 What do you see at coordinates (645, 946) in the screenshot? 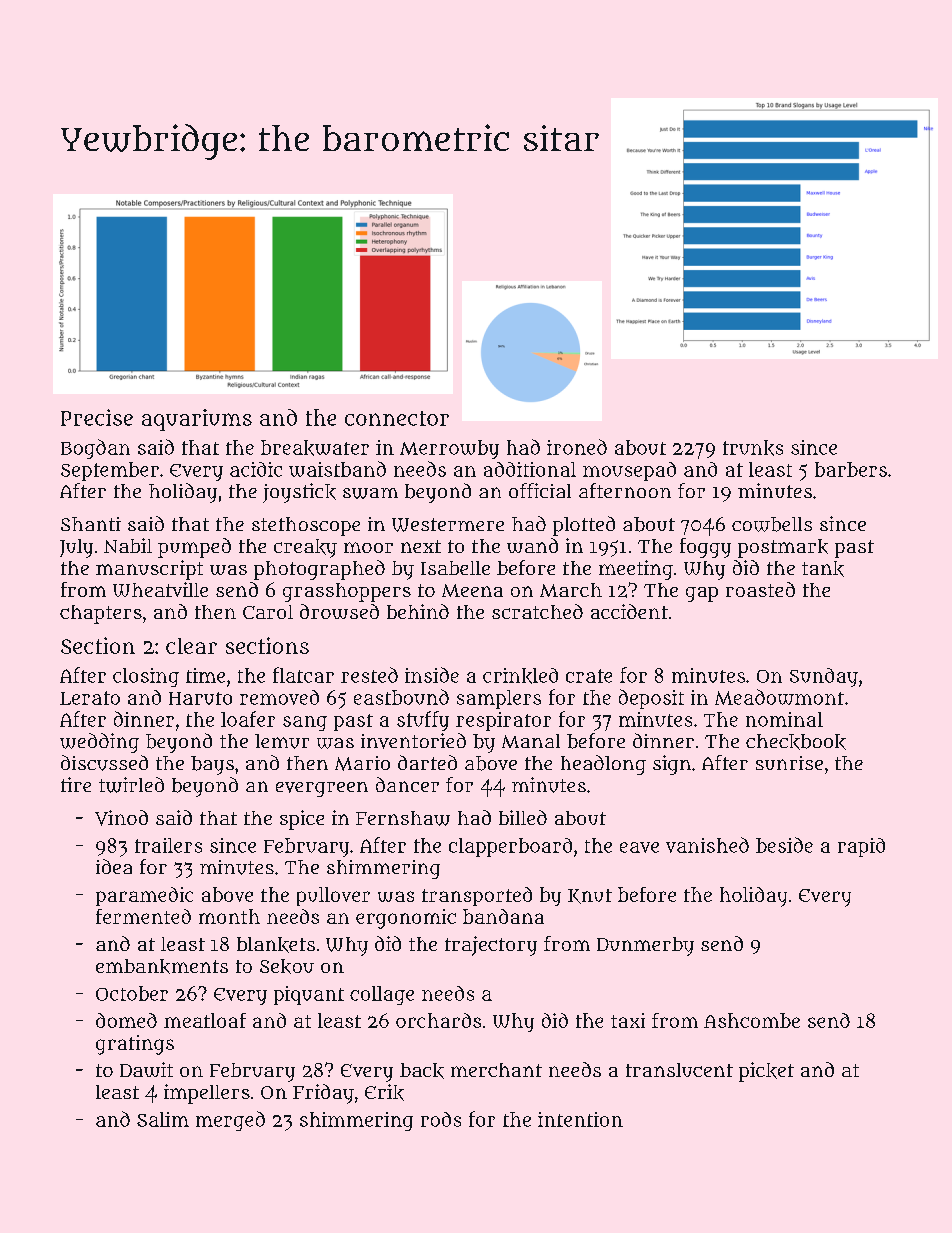
I see `Dunmerby` at bounding box center [645, 946].
